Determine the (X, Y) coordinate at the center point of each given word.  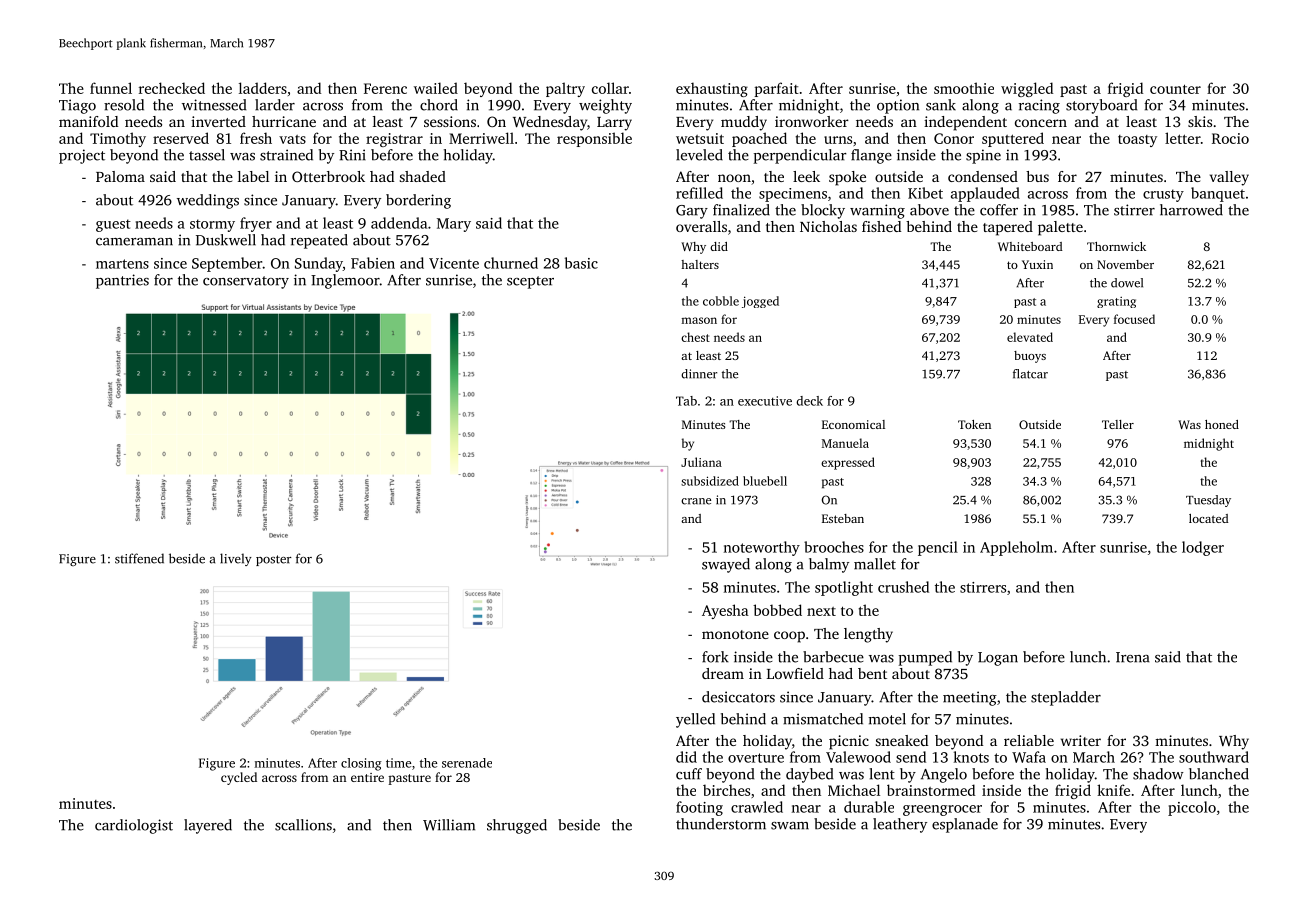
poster (274, 560)
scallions (303, 825)
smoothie (964, 88)
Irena (1133, 657)
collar (610, 88)
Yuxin (1037, 264)
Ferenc (385, 88)
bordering (418, 201)
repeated (319, 241)
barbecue (833, 657)
